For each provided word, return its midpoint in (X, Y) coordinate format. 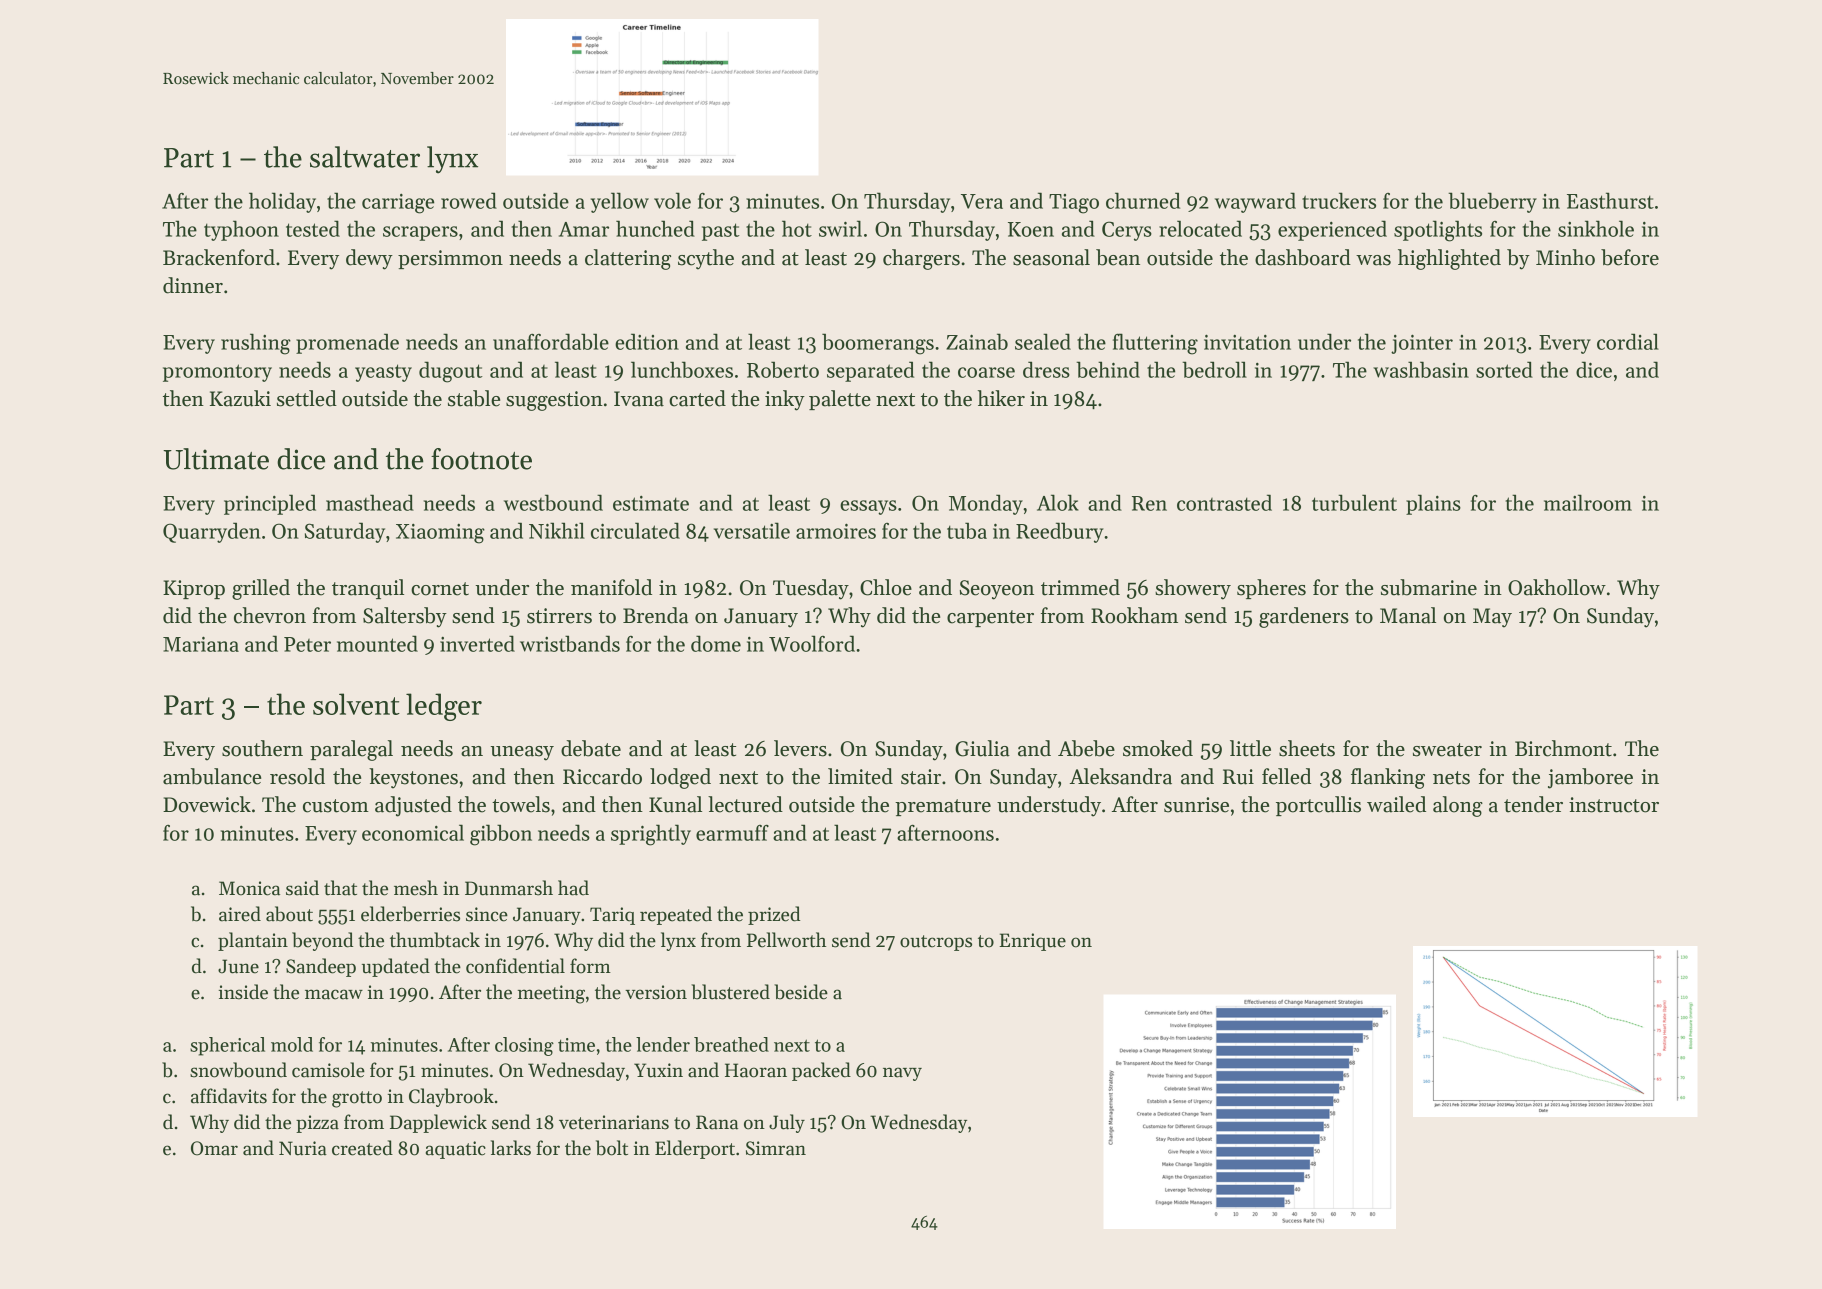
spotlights (1438, 231)
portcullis (1318, 806)
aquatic (456, 1150)
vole (672, 200)
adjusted (413, 806)
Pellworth (786, 940)
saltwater (365, 157)
